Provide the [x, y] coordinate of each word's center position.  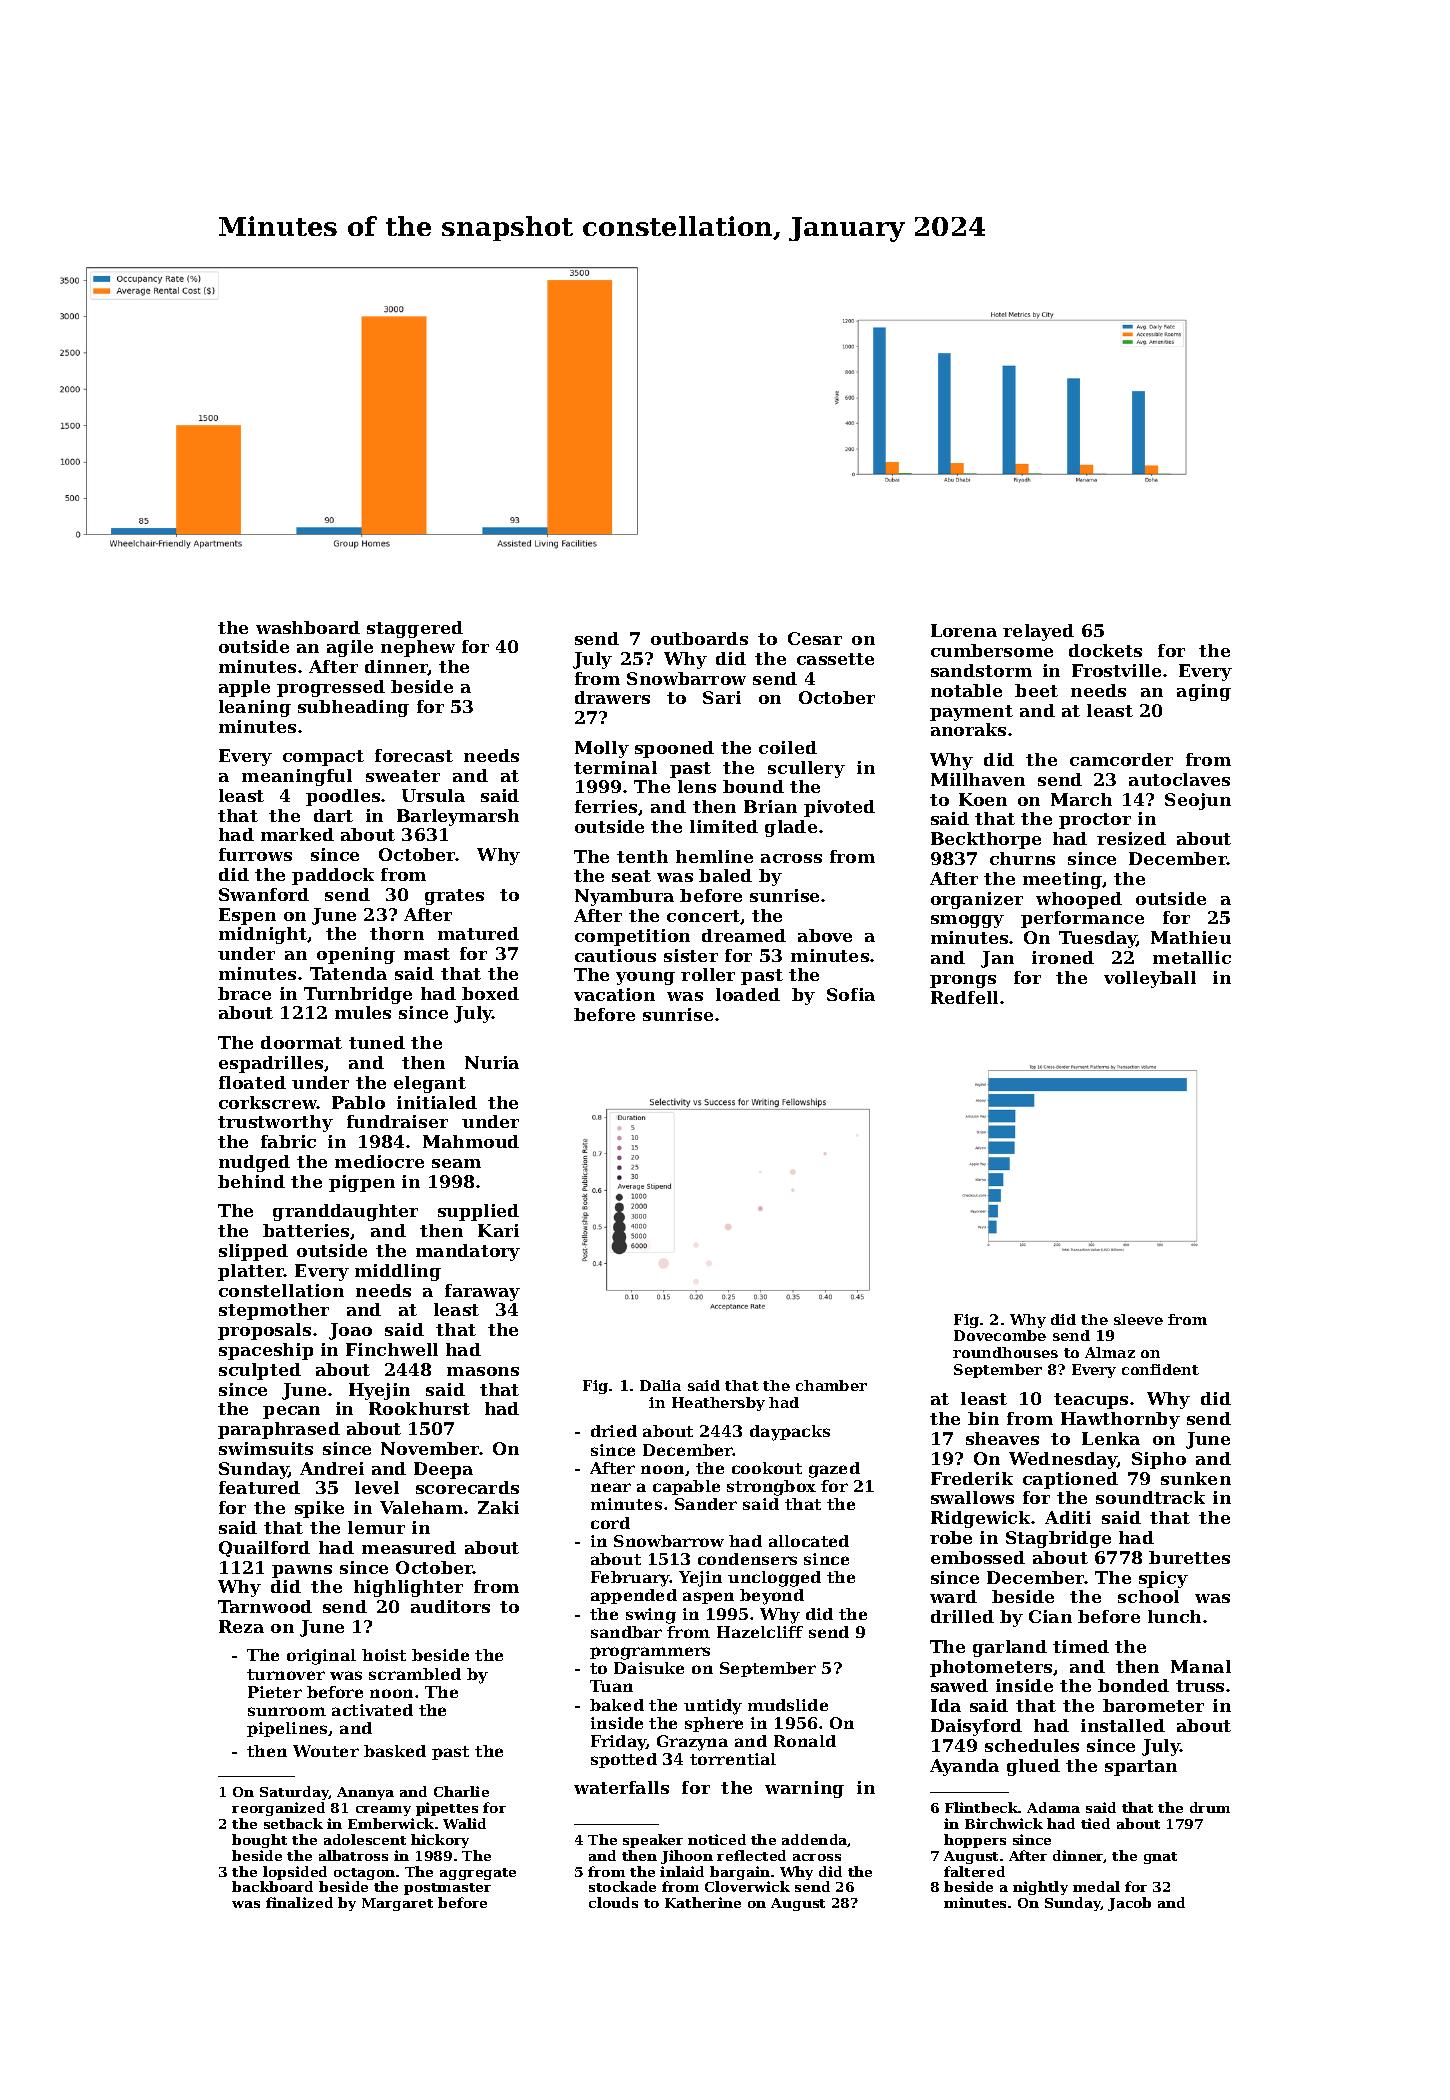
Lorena [964, 630]
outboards [699, 638]
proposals [264, 1331]
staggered [415, 629]
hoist [384, 1655]
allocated [809, 1541]
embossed [978, 1557]
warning [804, 1789]
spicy [1163, 1579]
